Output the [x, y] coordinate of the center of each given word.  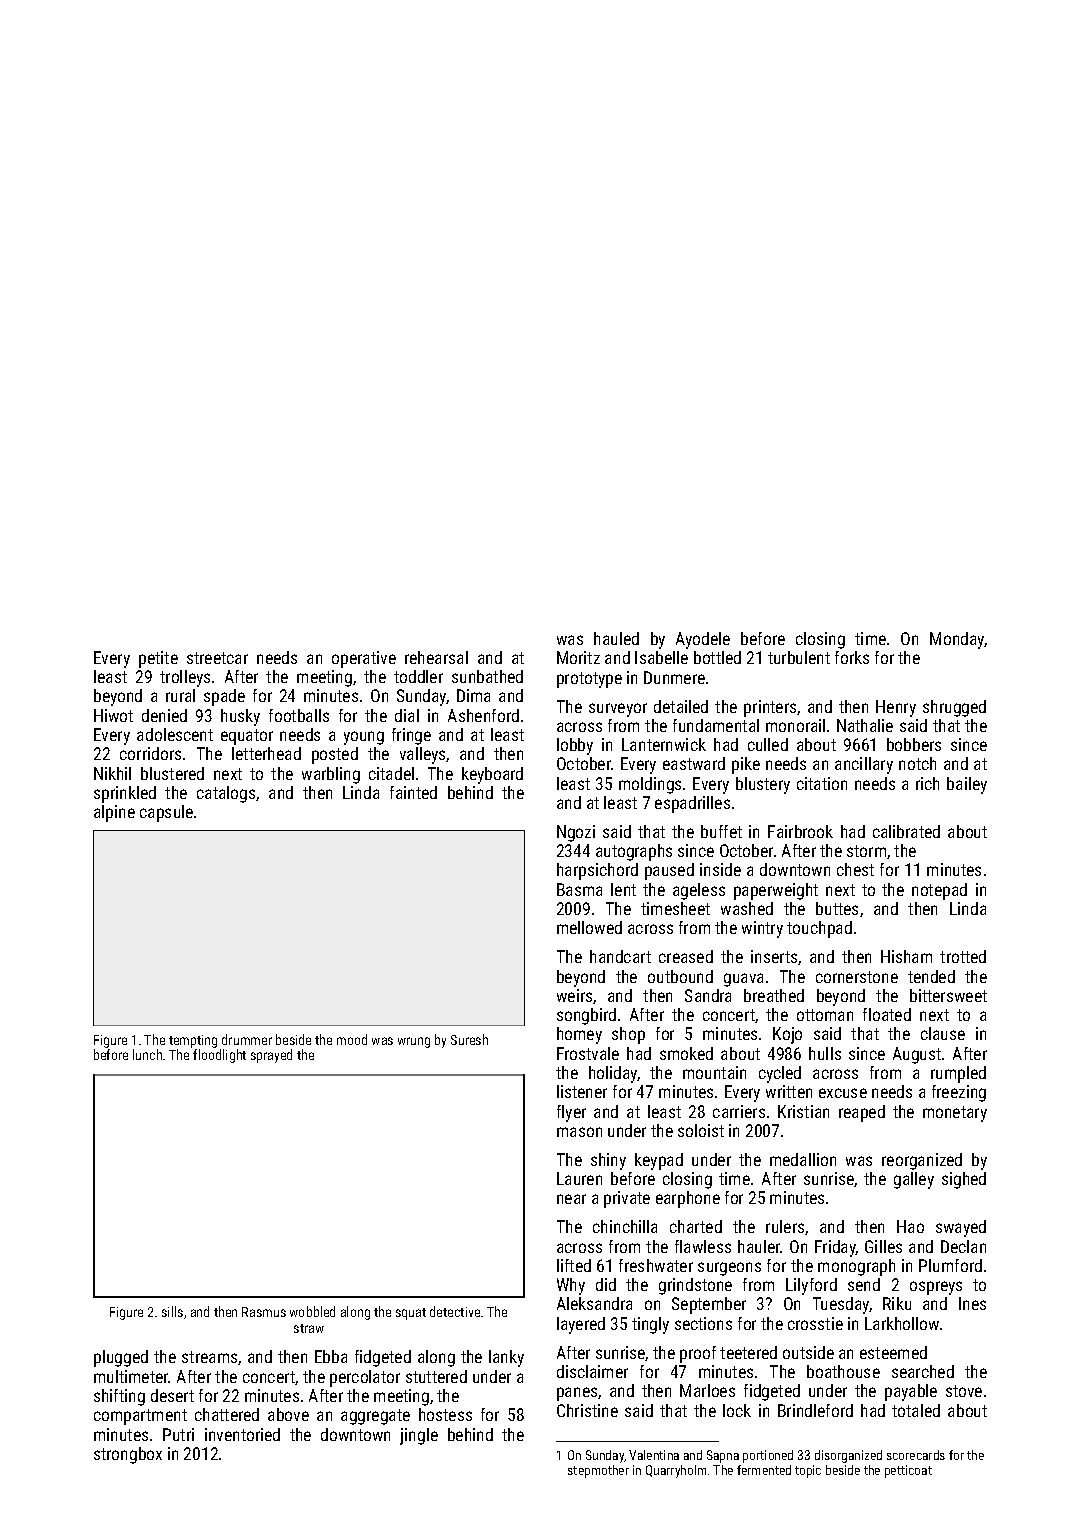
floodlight [219, 1056]
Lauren [579, 1178]
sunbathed [487, 676]
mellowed [589, 927]
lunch [147, 1054]
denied [164, 715]
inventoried [242, 1434]
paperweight [776, 891]
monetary [955, 1114]
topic [808, 1471]
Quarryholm [676, 1471]
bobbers [914, 744]
